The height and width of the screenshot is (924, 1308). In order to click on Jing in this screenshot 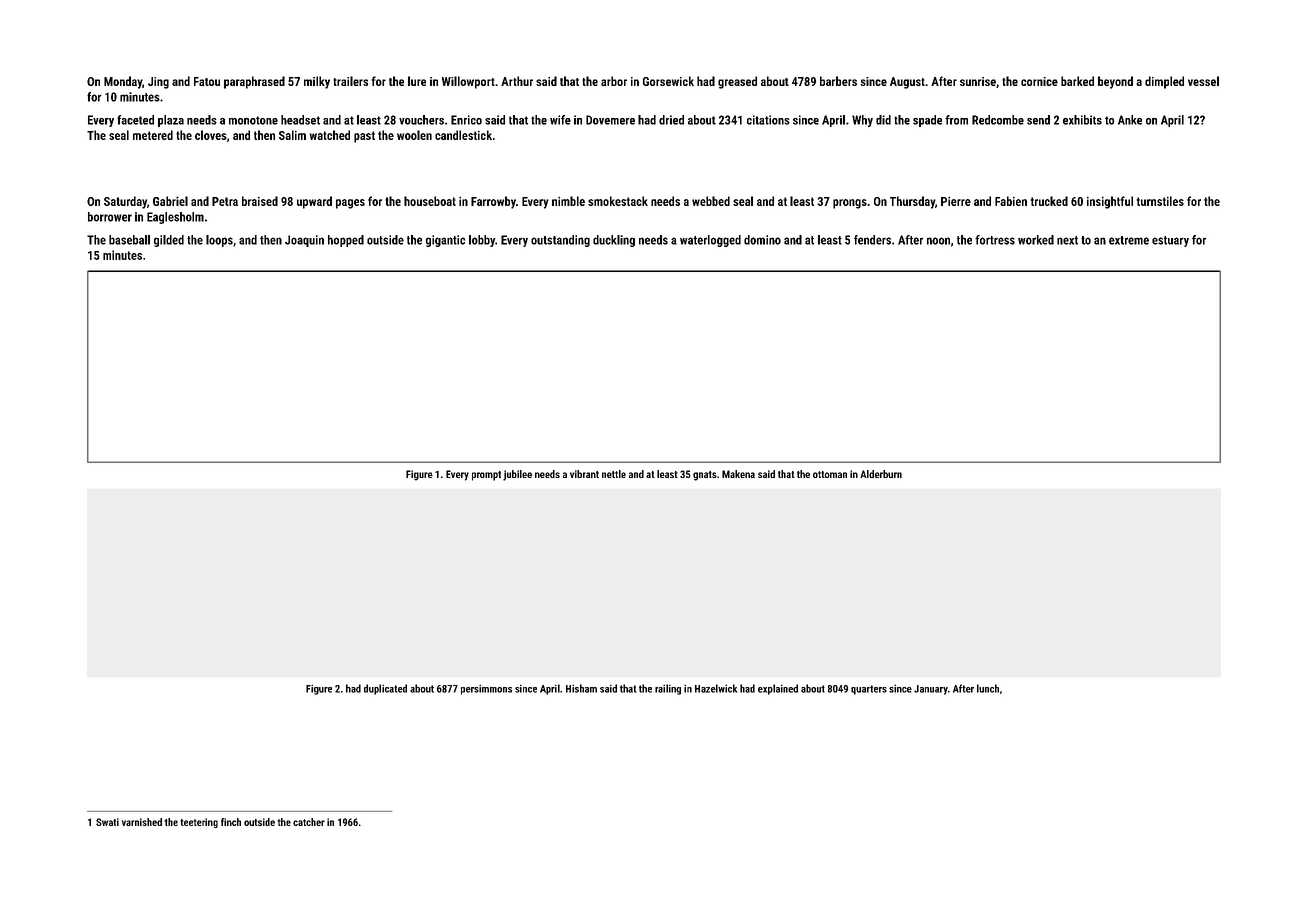, I will do `click(158, 83)`.
